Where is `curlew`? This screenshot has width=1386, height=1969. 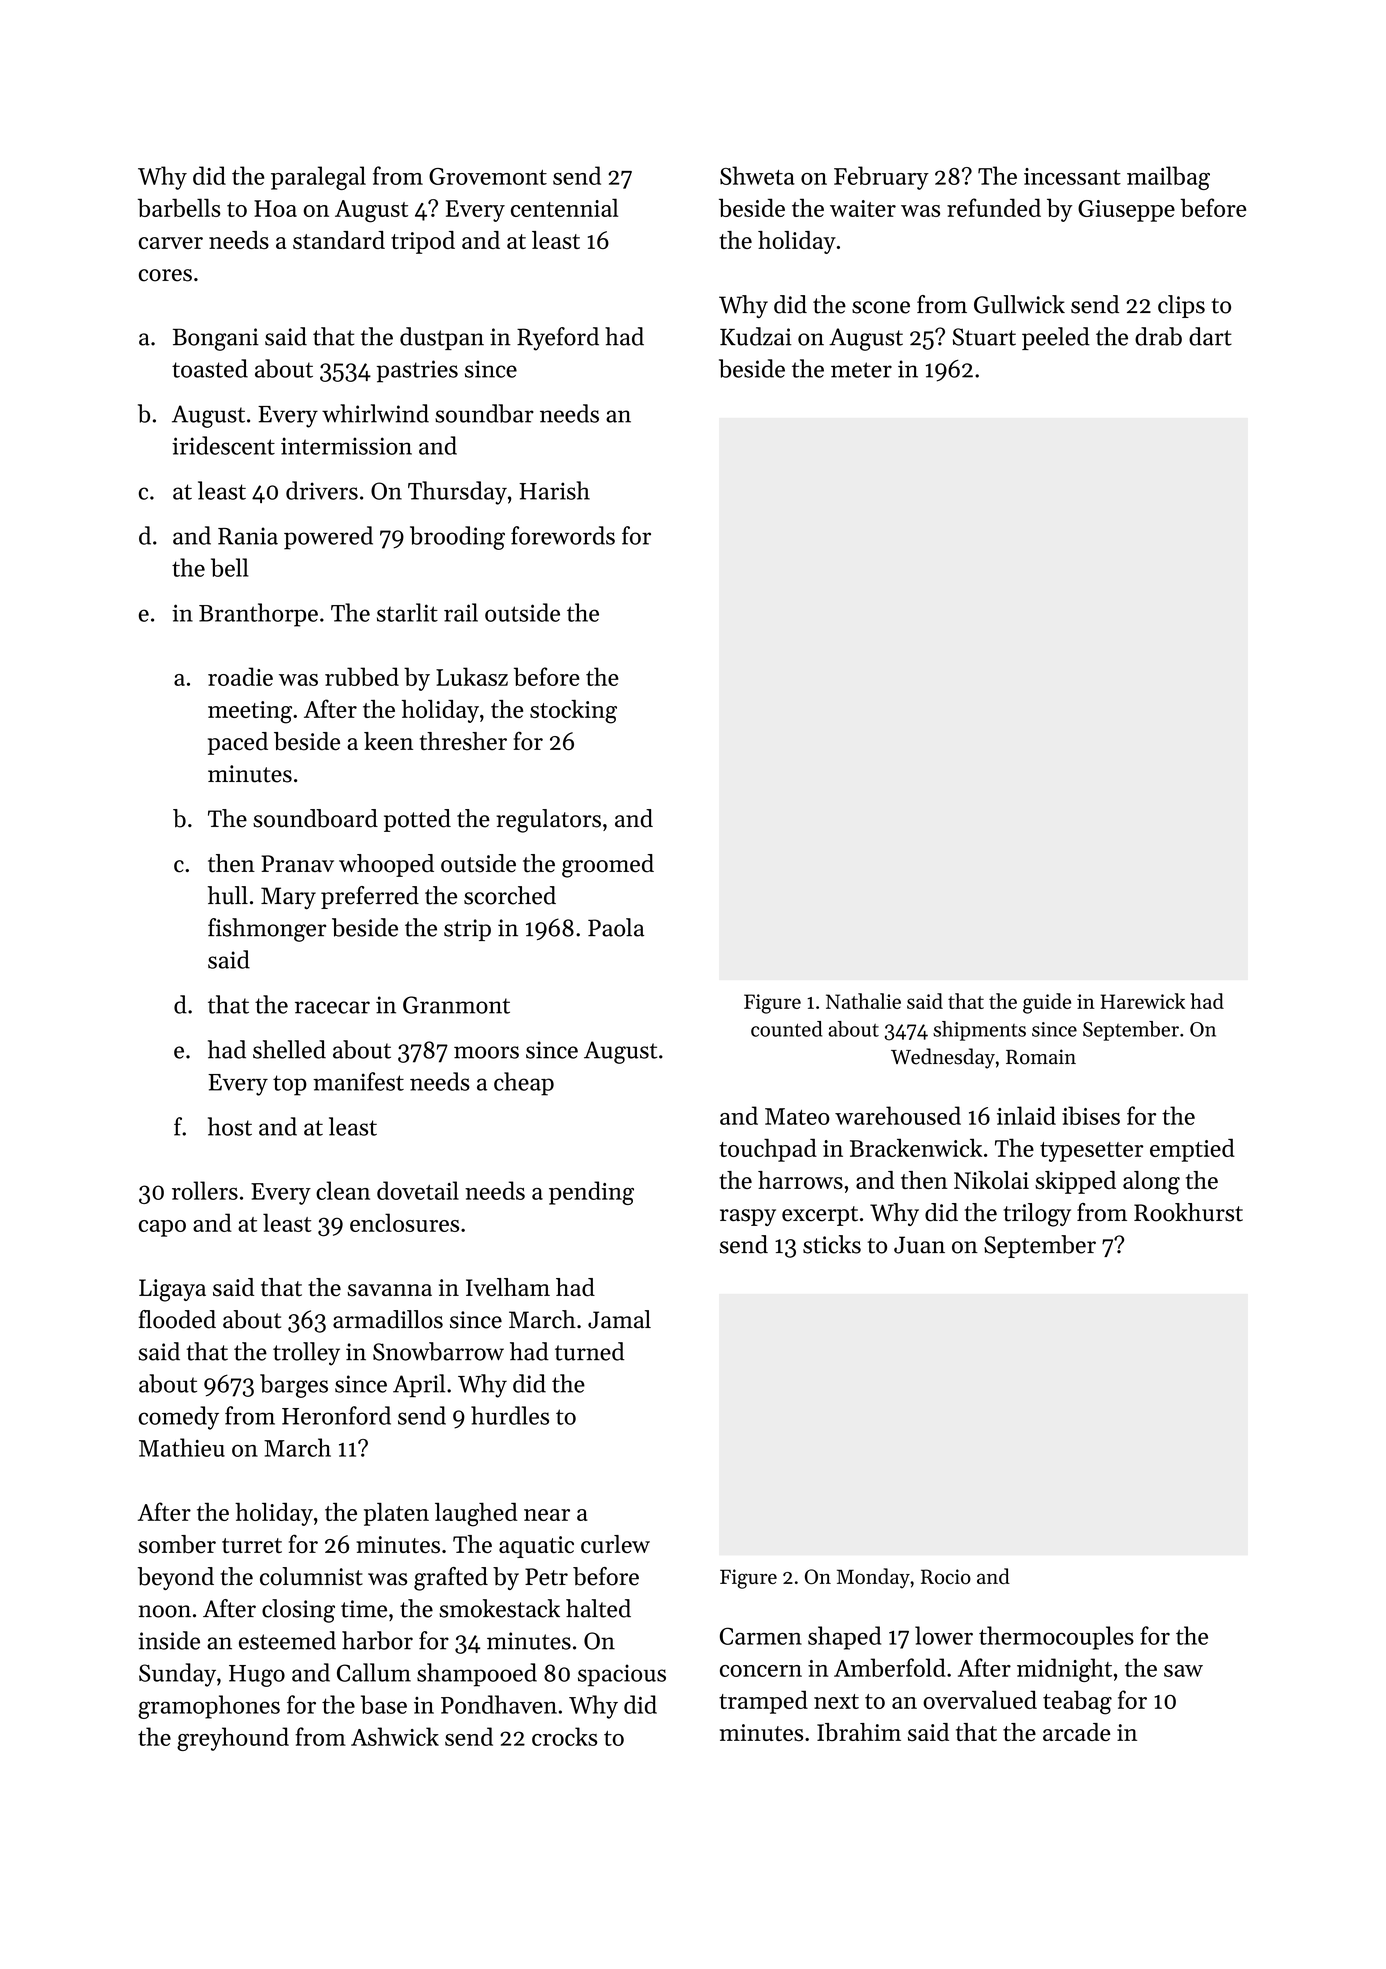 curlew is located at coordinates (615, 1544).
